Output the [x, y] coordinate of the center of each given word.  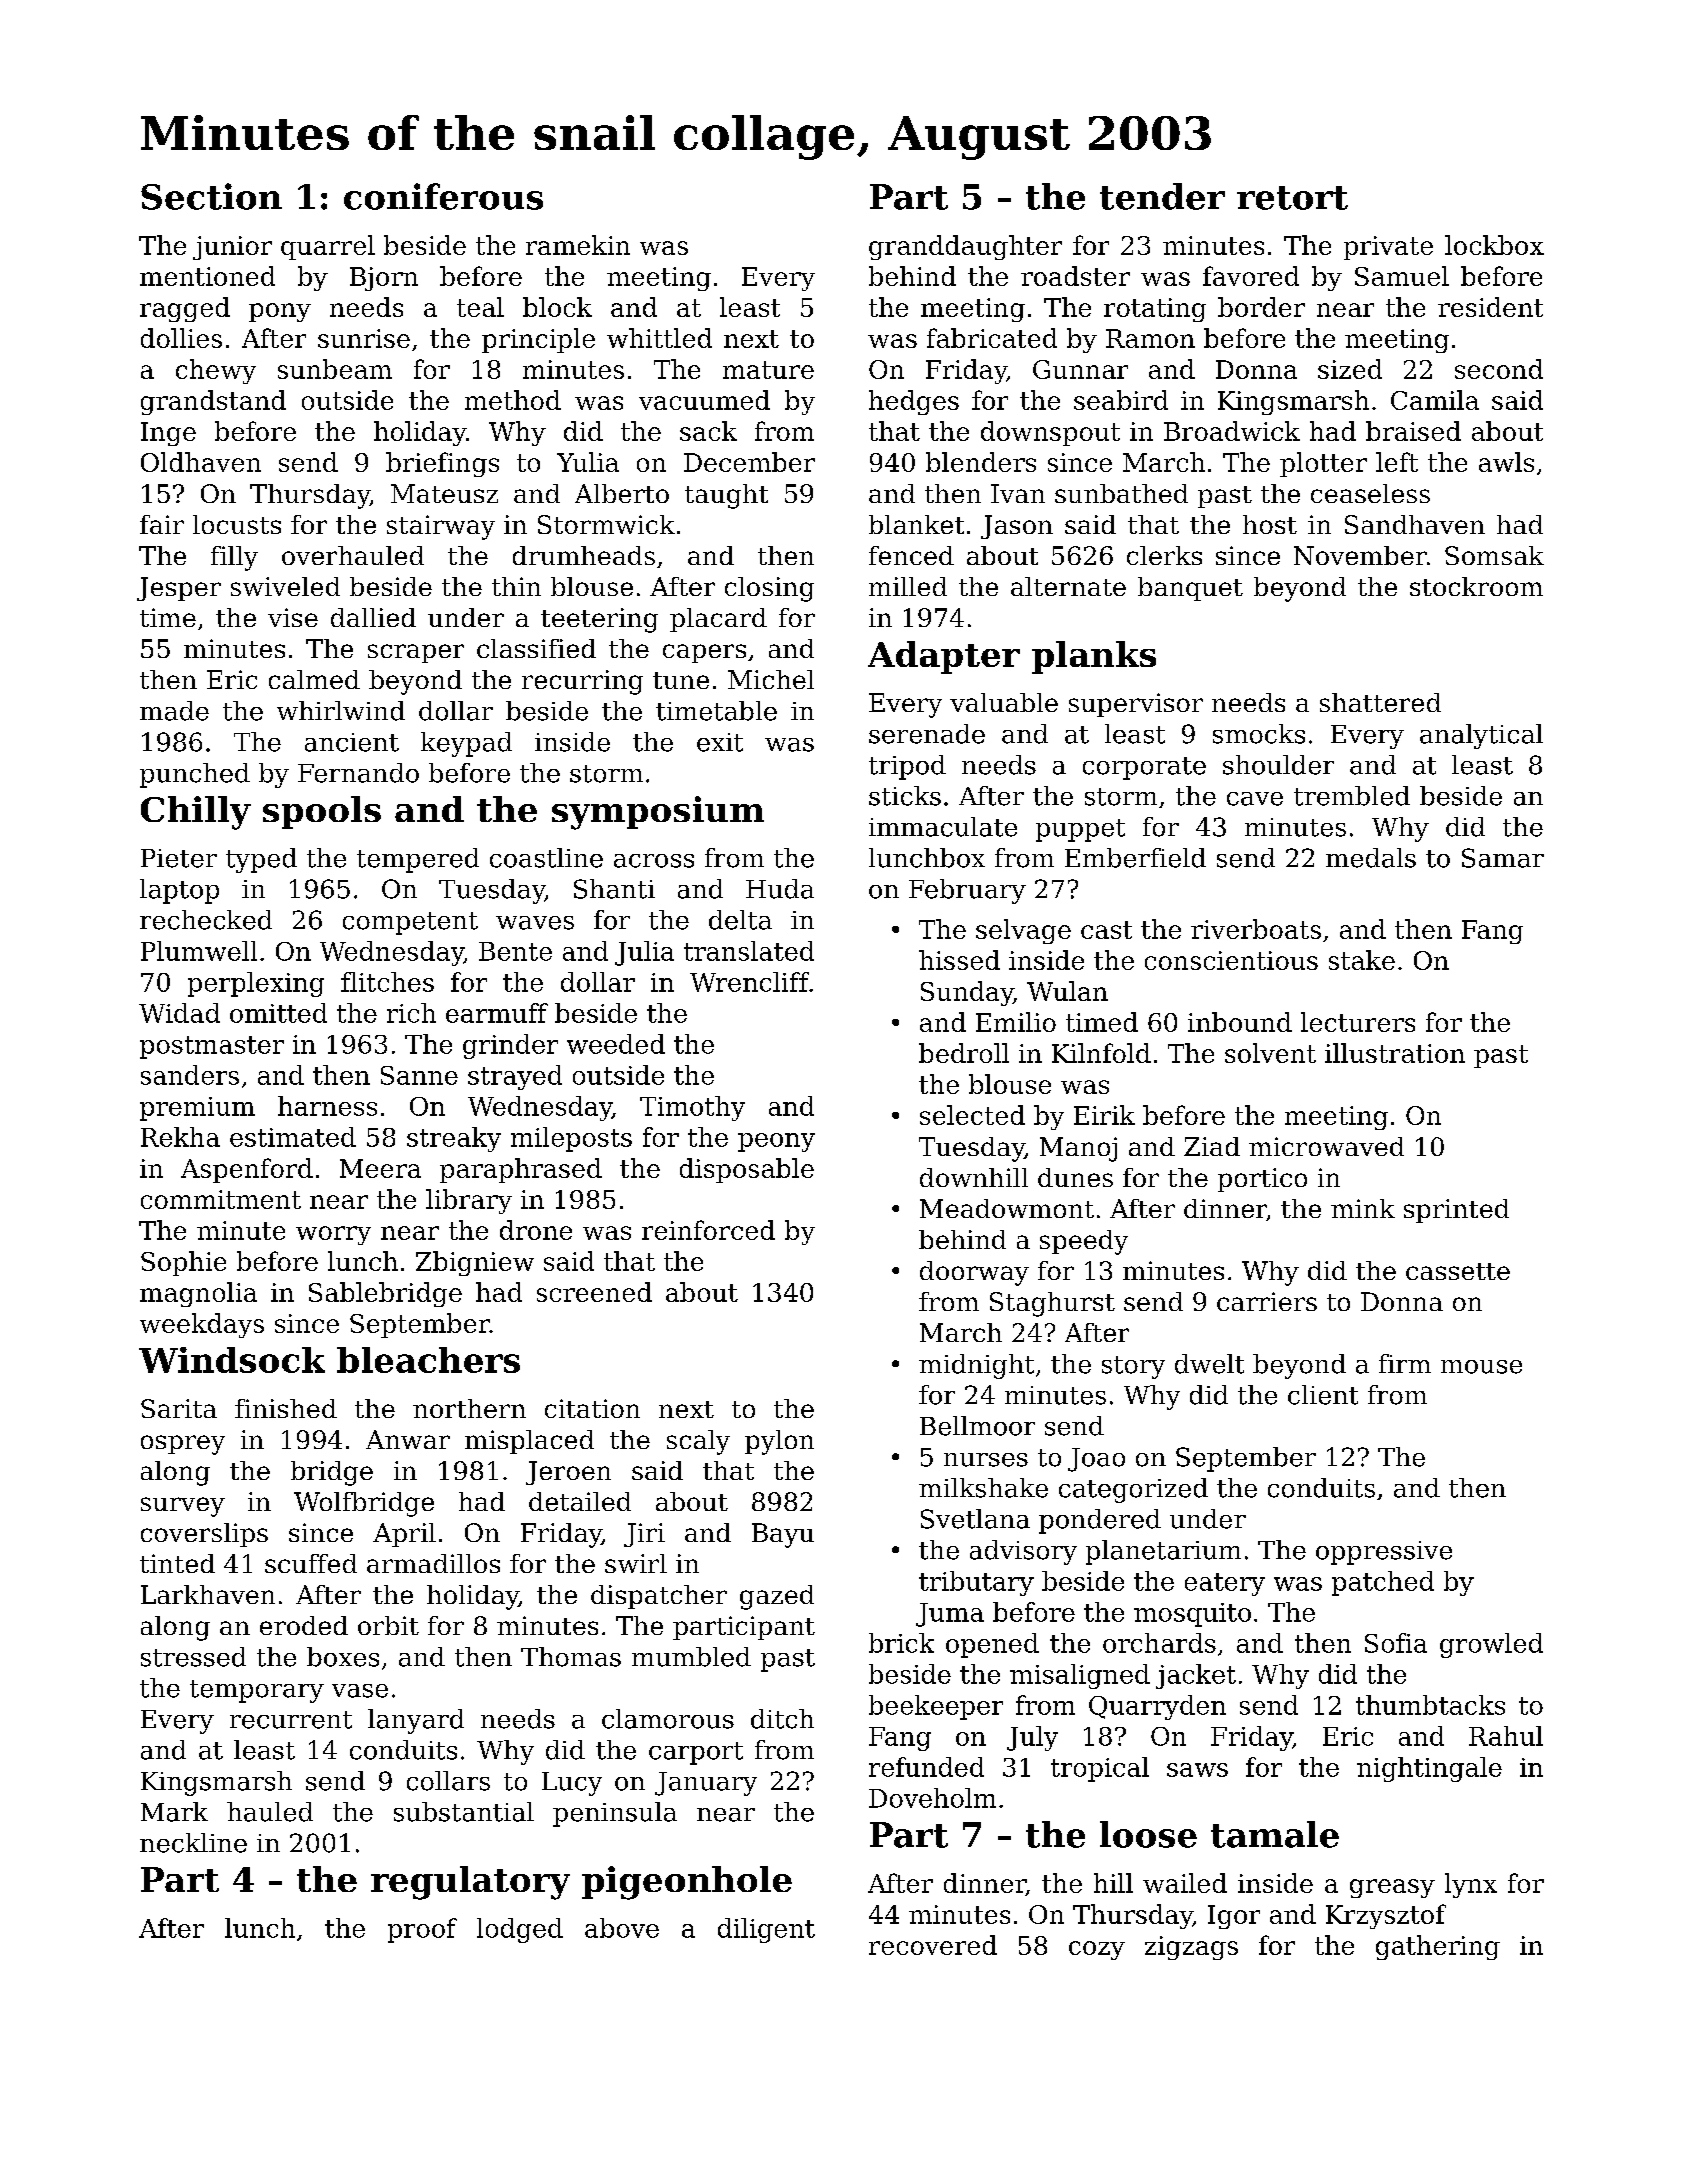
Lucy [572, 1784]
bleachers [428, 1360]
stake [1362, 960]
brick [901, 1643]
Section [211, 196]
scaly [698, 1442]
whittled [659, 338]
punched [195, 775]
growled [1491, 1645]
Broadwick [1232, 431]
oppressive [1384, 1553]
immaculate [943, 827]
